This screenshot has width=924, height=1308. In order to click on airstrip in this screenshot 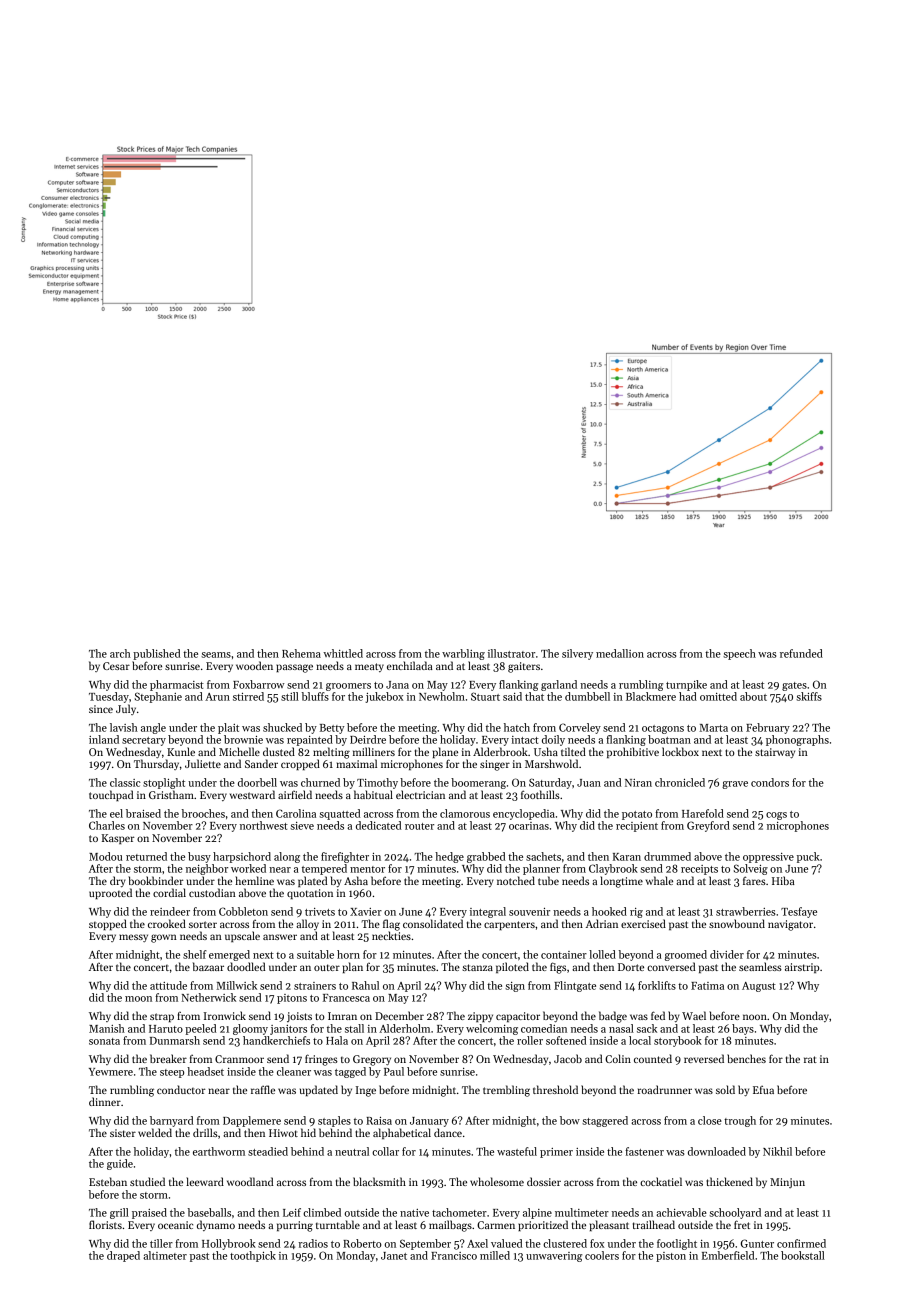, I will do `click(802, 968)`.
